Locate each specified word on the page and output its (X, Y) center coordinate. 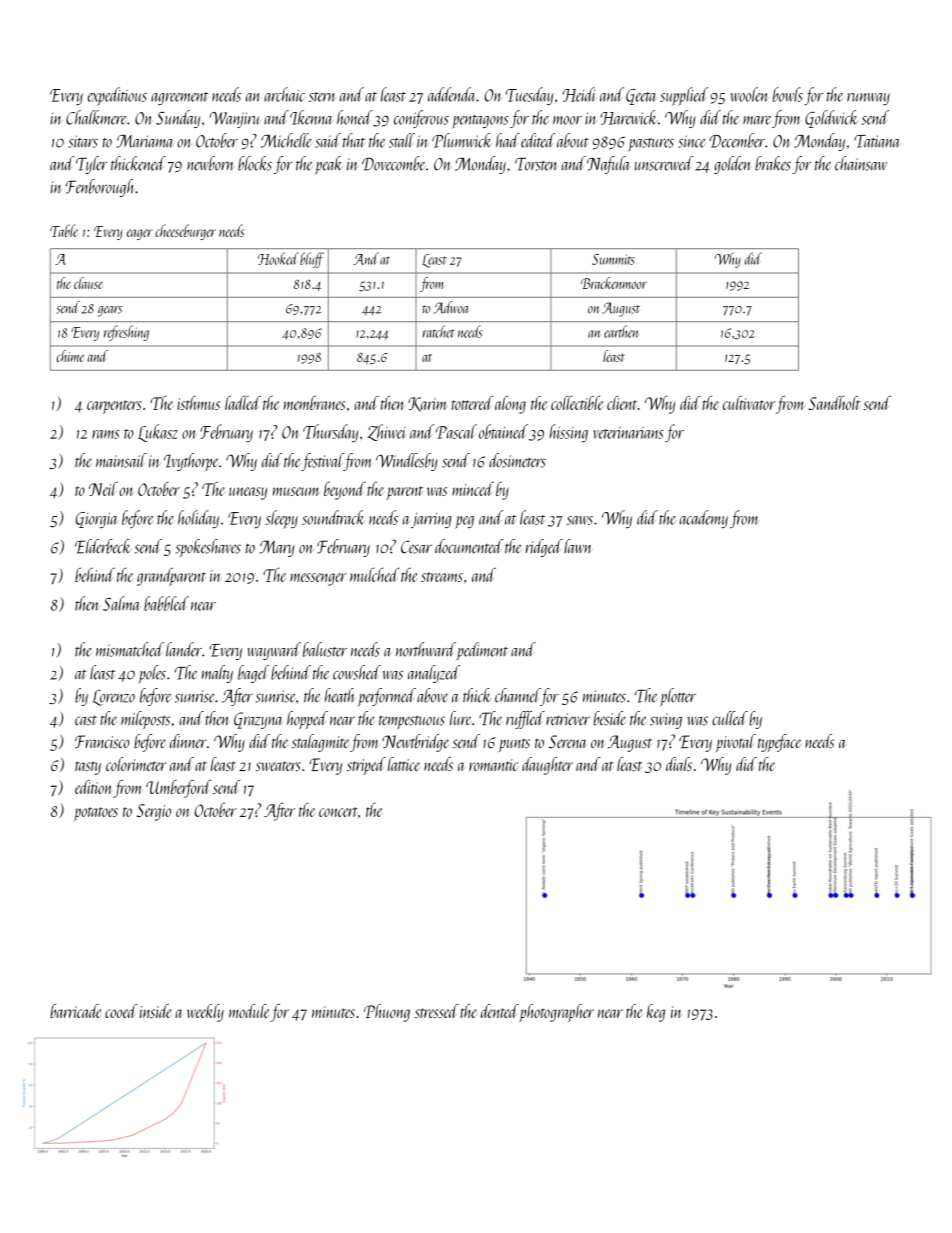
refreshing (126, 333)
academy (704, 519)
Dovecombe (393, 163)
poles (152, 674)
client (622, 403)
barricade (76, 1011)
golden (733, 165)
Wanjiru (234, 120)
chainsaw (861, 163)
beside (609, 718)
